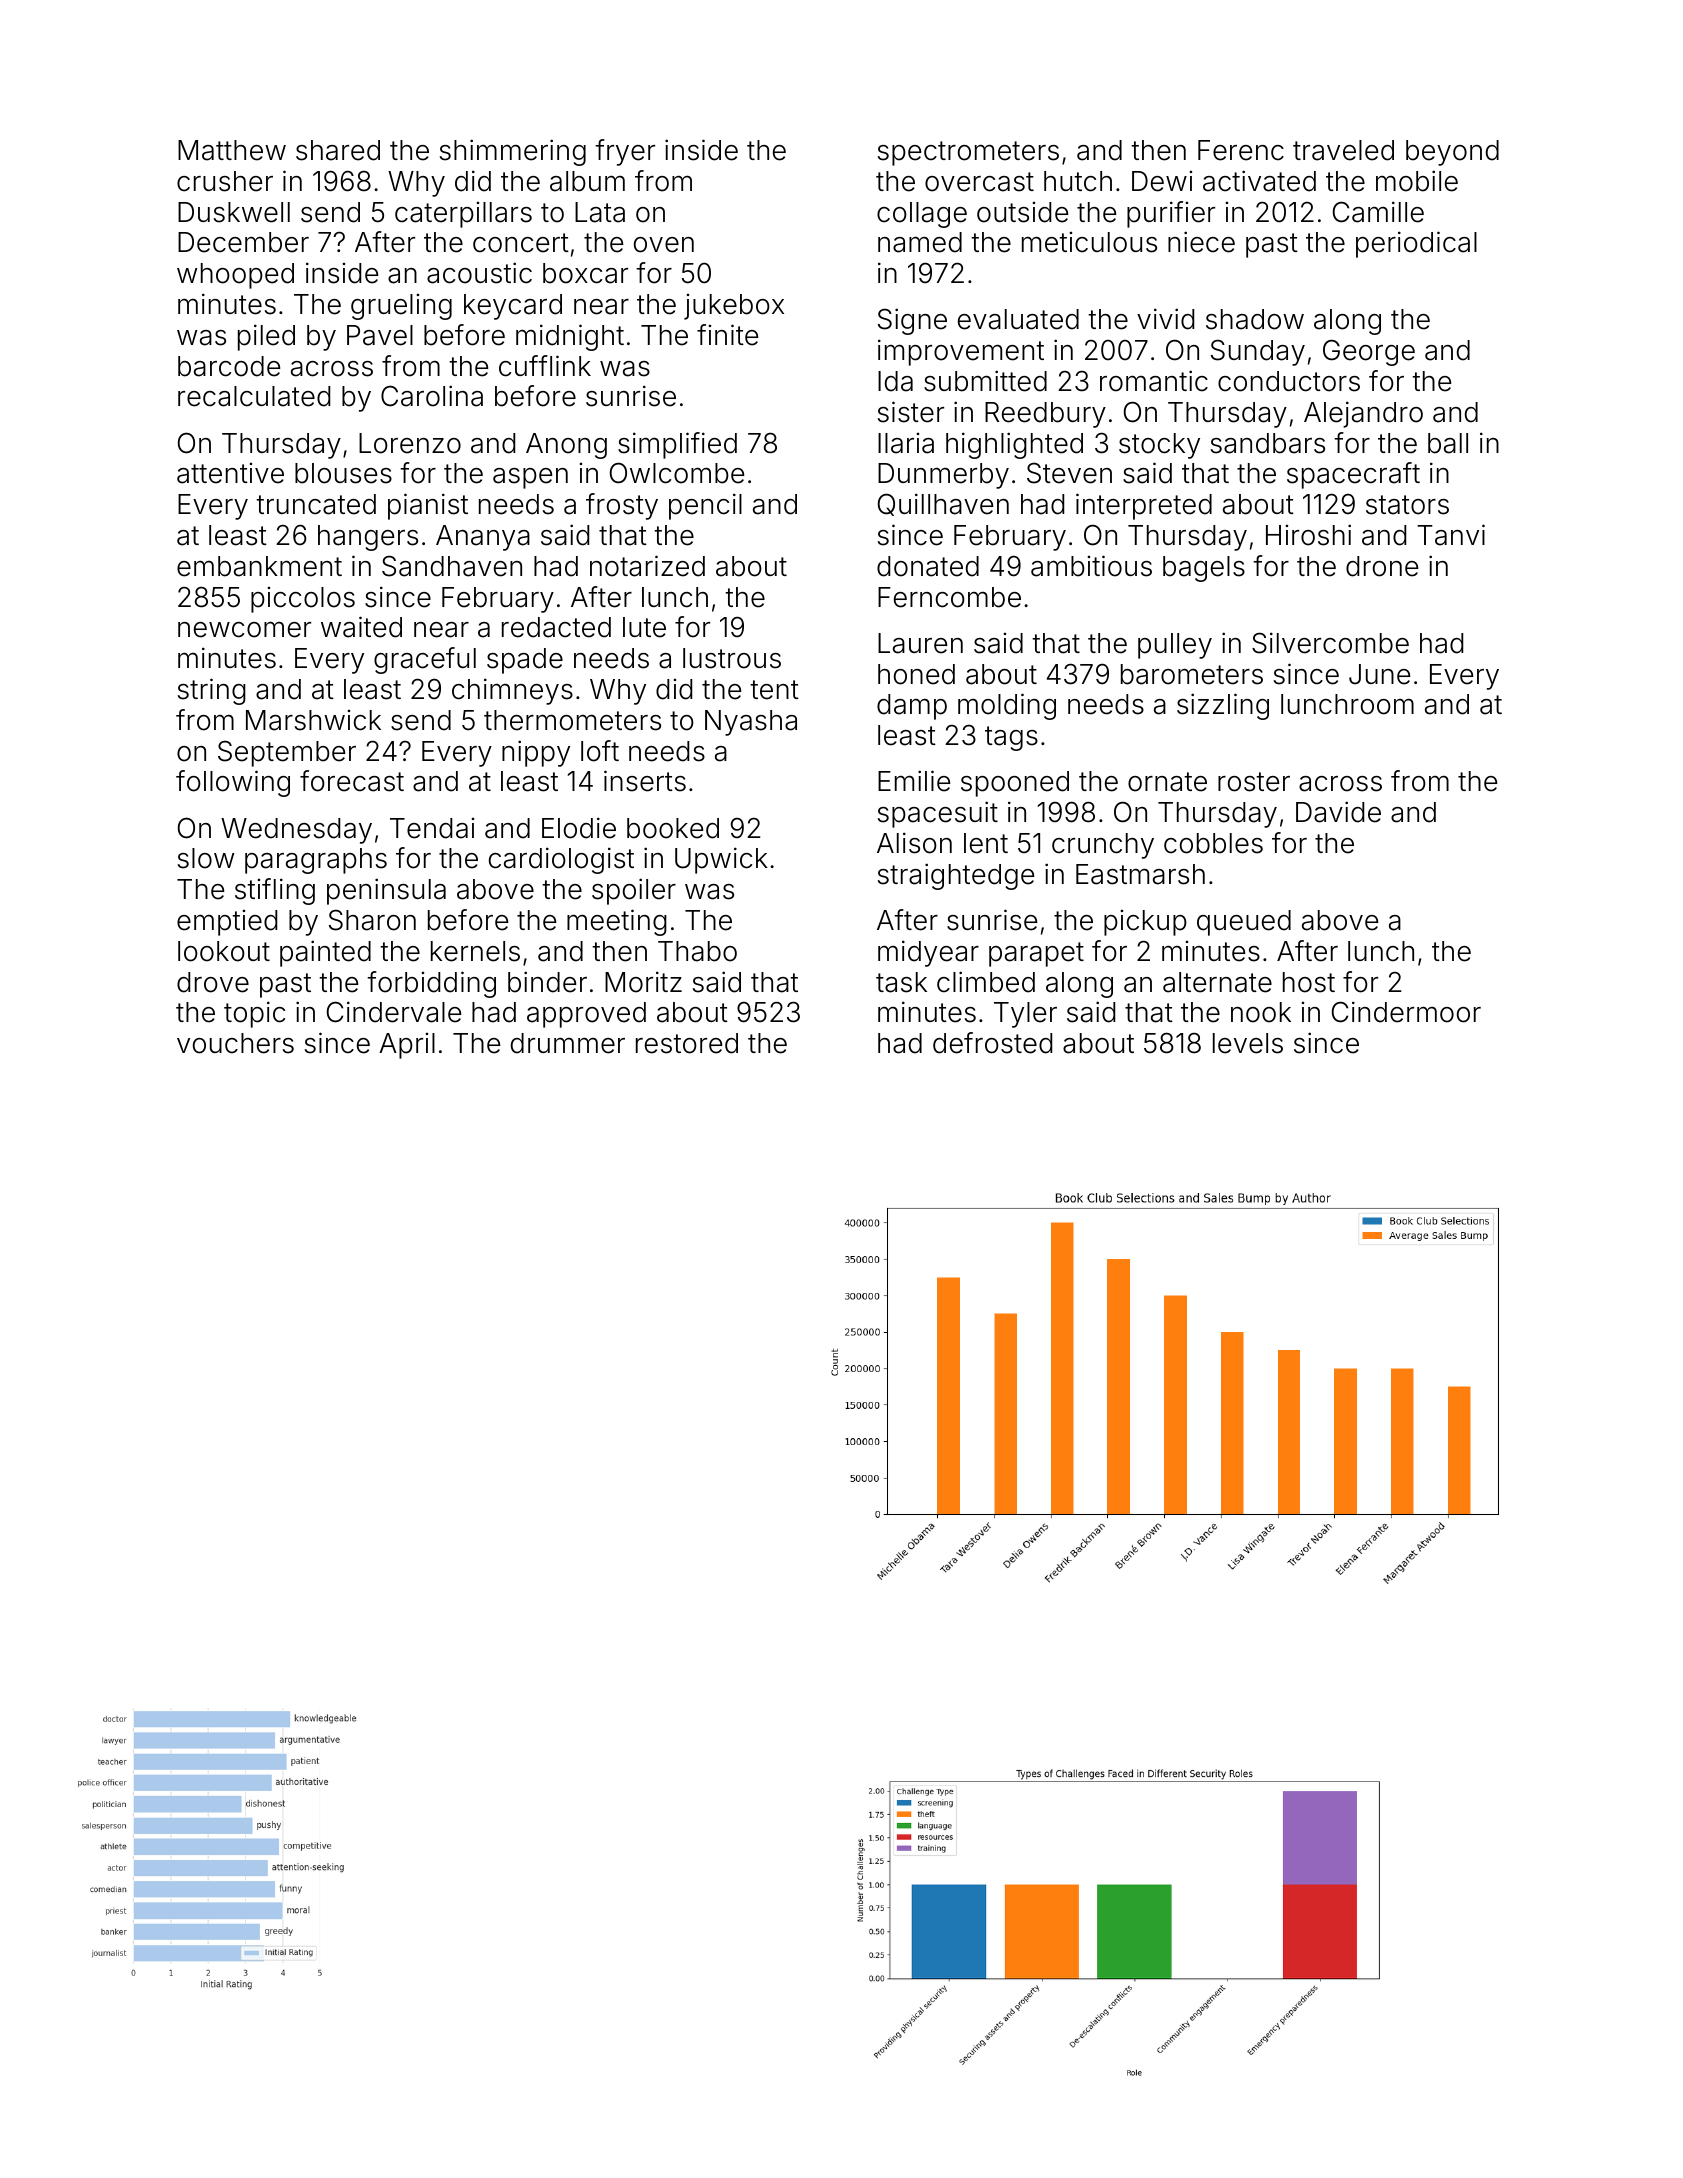  I want to click on vouchers, so click(235, 1043).
